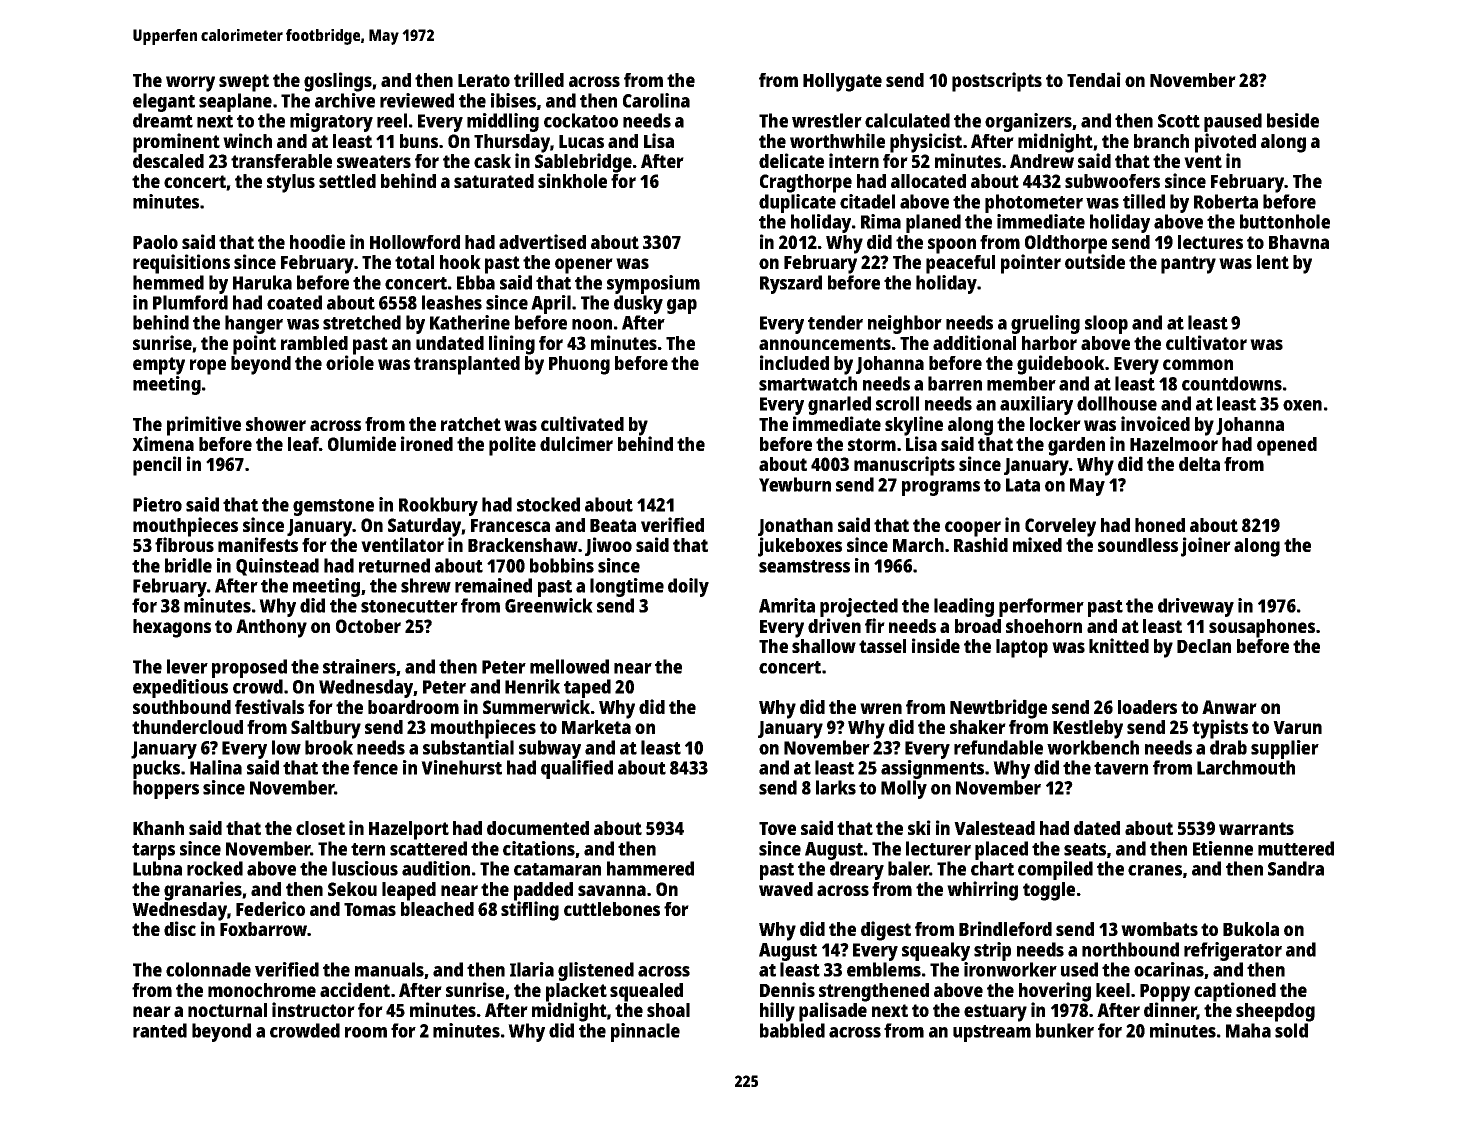  What do you see at coordinates (656, 100) in the page?
I see `Carolina` at bounding box center [656, 100].
